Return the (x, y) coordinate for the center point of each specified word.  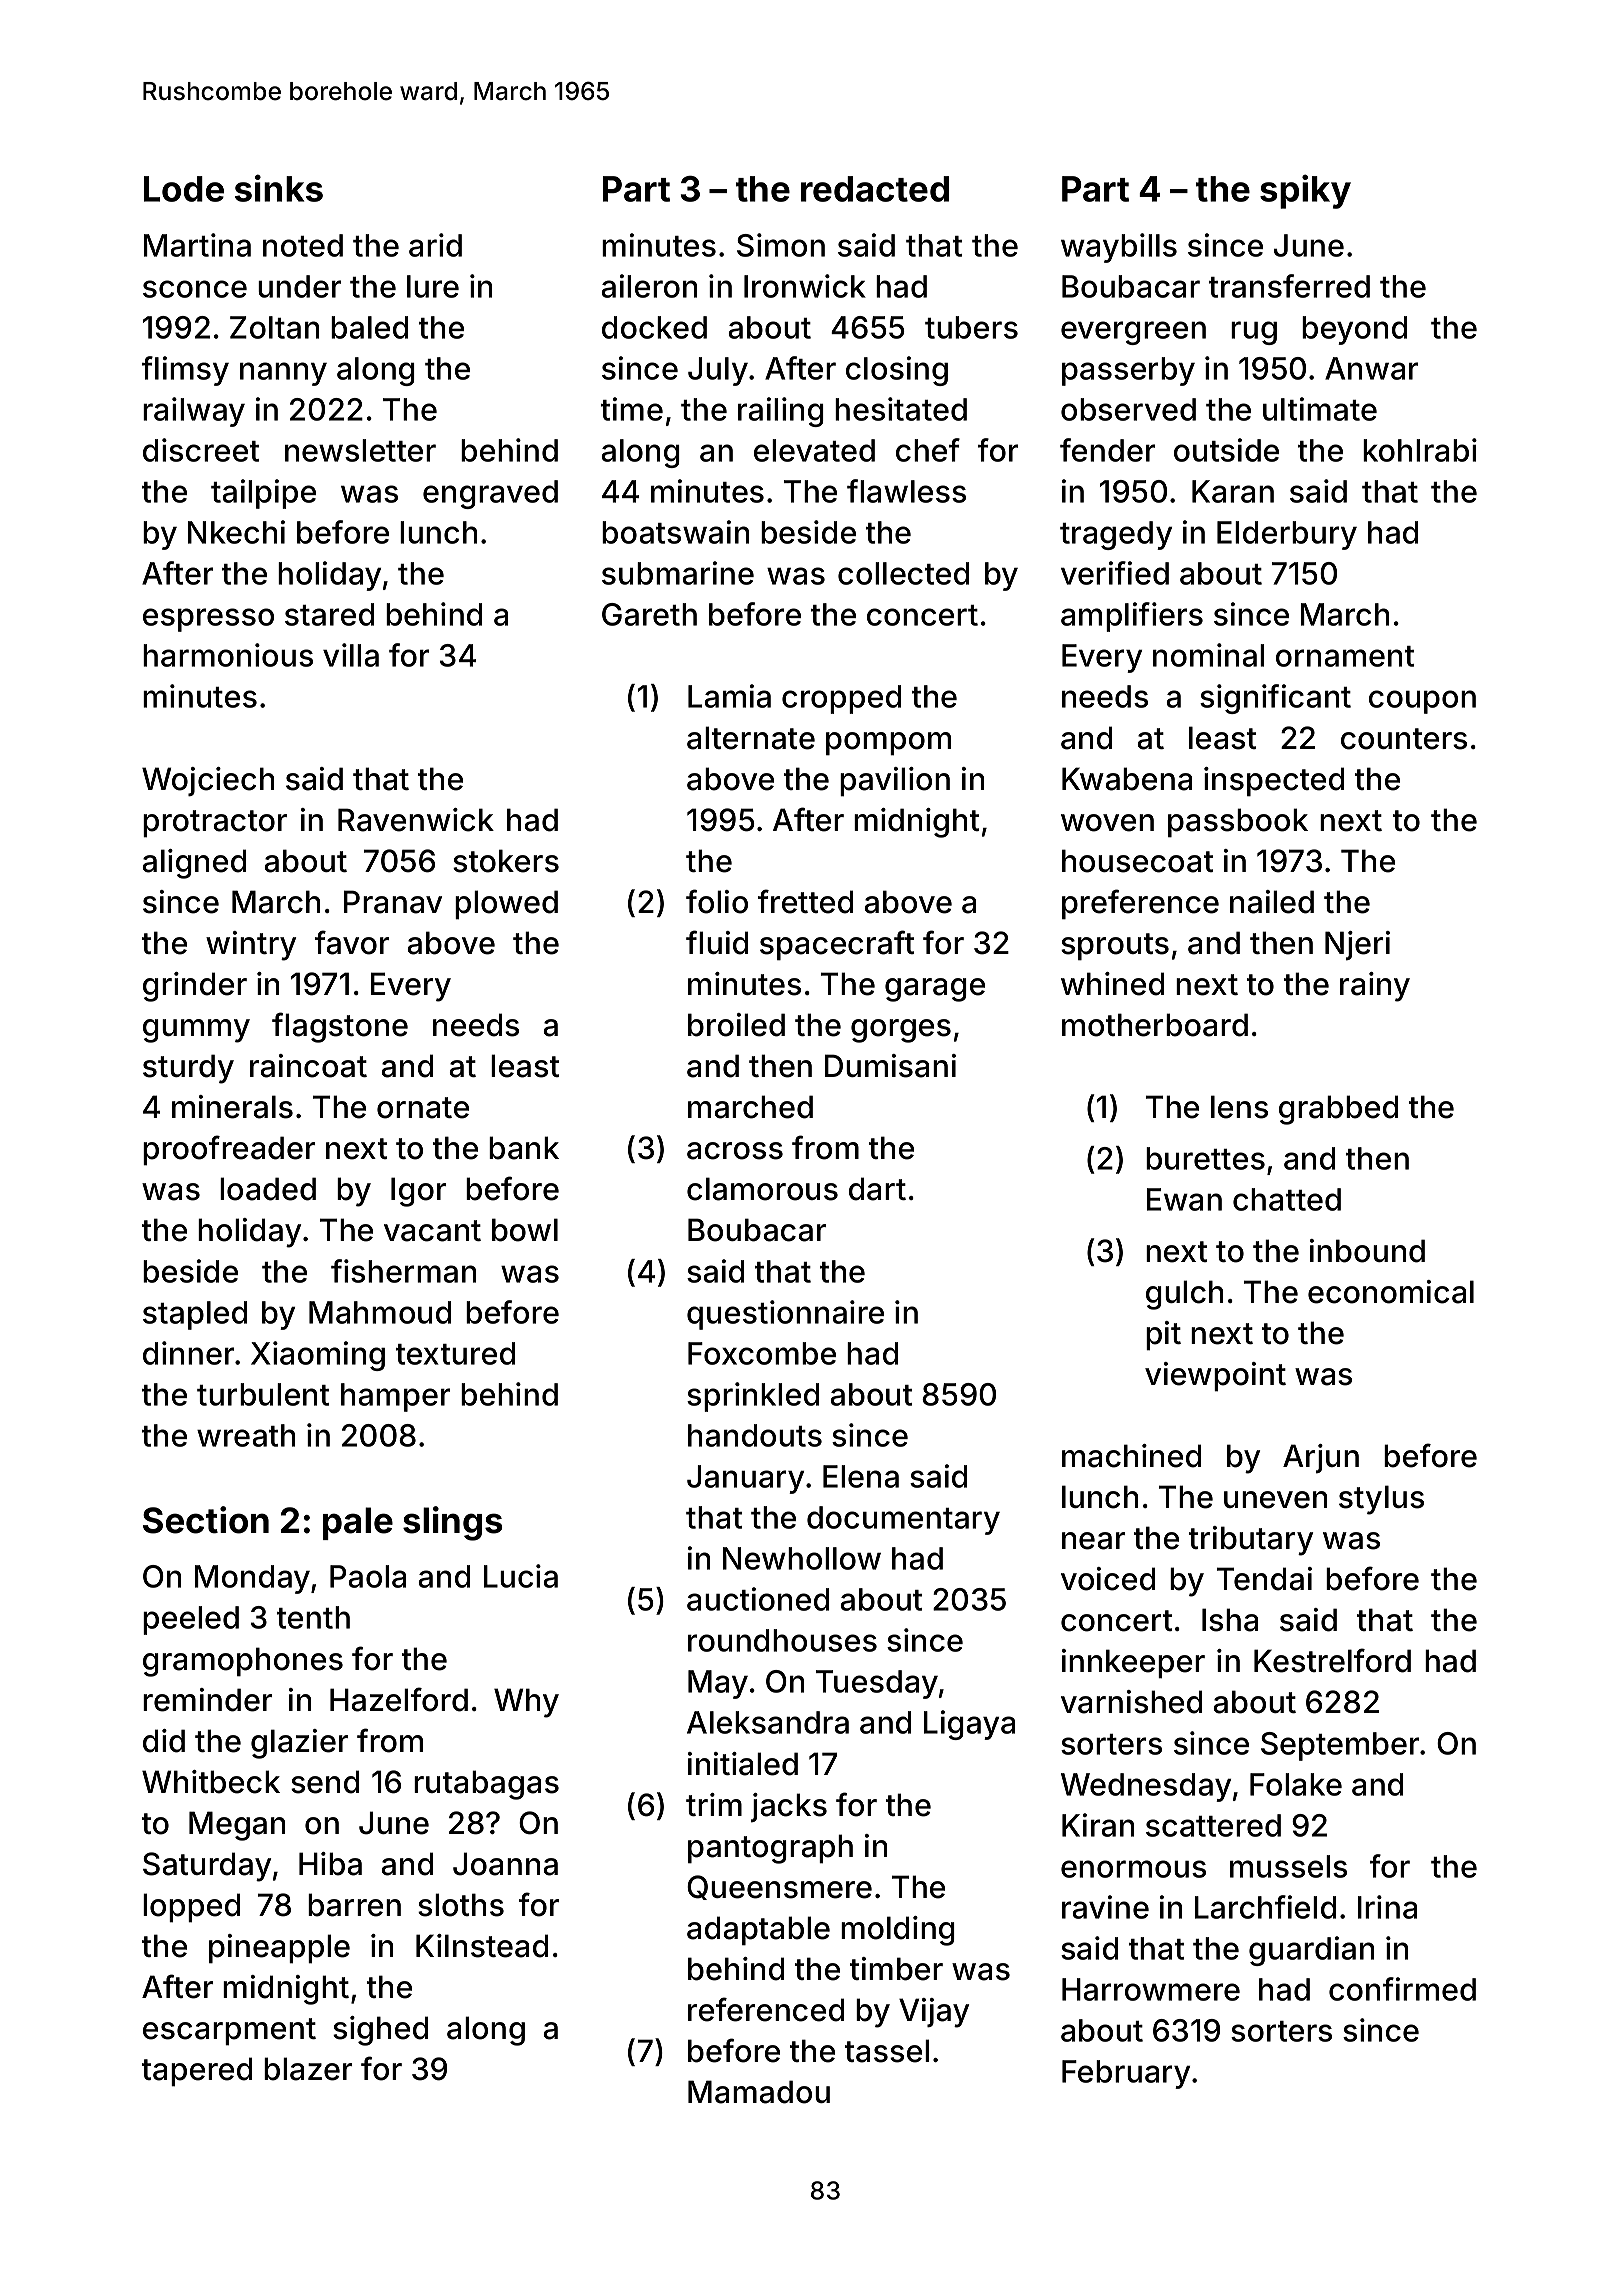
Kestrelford (1332, 1660)
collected (903, 573)
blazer (308, 2069)
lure (433, 286)
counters (1404, 739)
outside (1226, 450)
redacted (875, 189)
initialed (743, 1764)
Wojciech (208, 781)
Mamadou (759, 2092)
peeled (191, 1620)
